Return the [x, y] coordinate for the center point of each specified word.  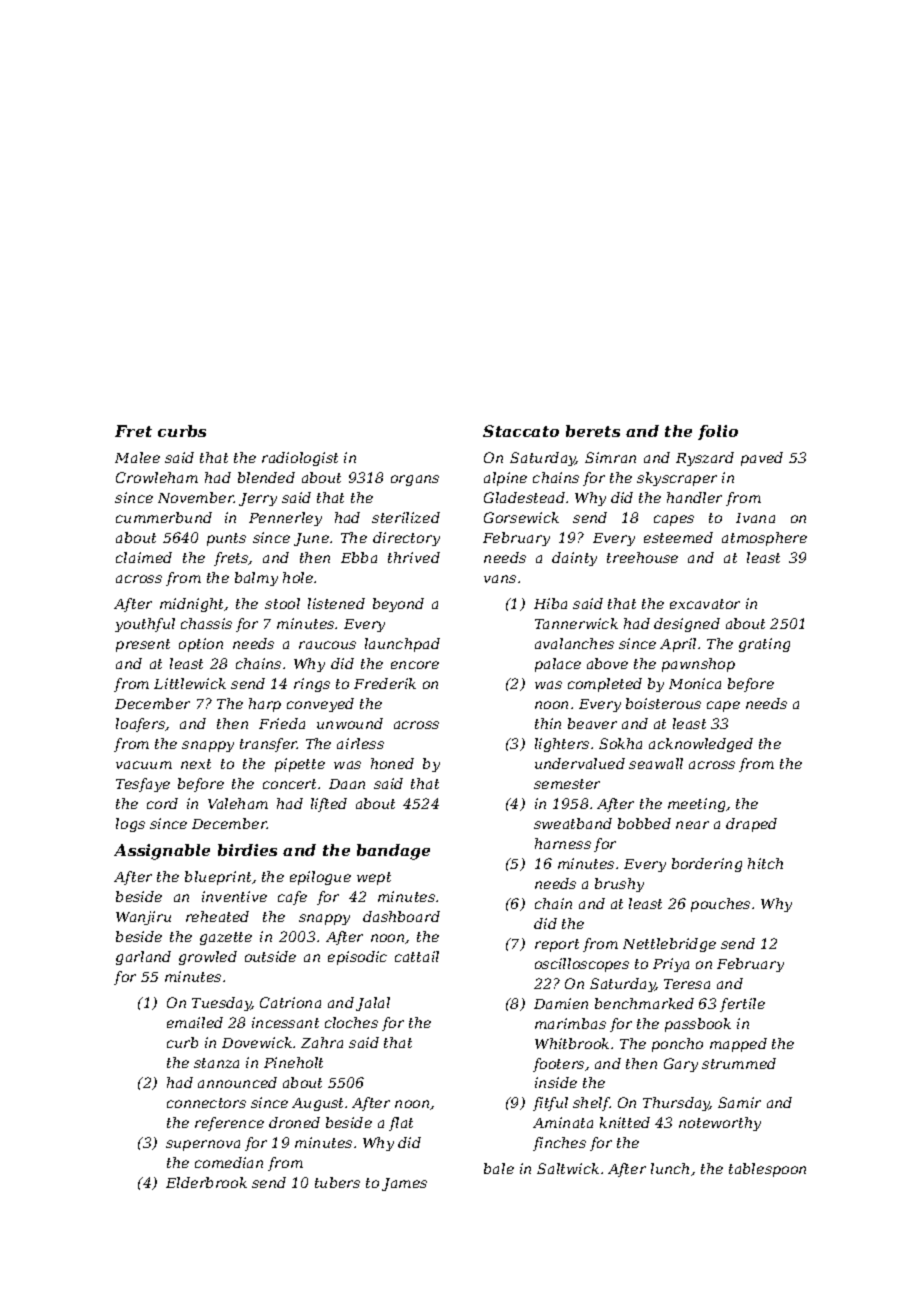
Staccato [521, 431]
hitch [765, 863]
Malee [137, 457]
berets [593, 431]
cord [162, 803]
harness [563, 843]
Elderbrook [206, 1182]
